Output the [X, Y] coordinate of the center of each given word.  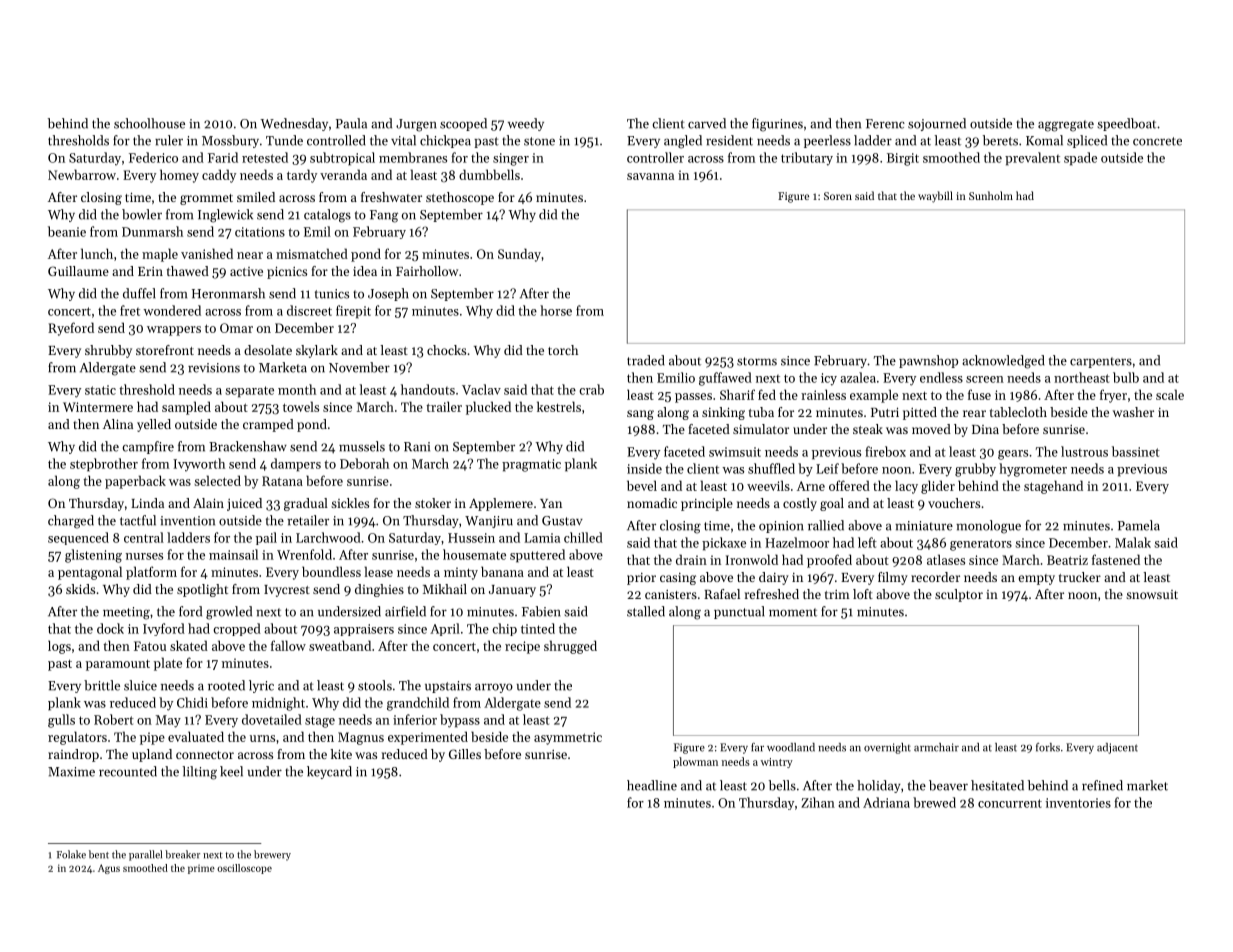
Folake [71, 854]
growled [229, 613]
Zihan [818, 802]
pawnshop [928, 361]
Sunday [519, 255]
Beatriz [1067, 560]
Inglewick [225, 216]
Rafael [722, 594]
